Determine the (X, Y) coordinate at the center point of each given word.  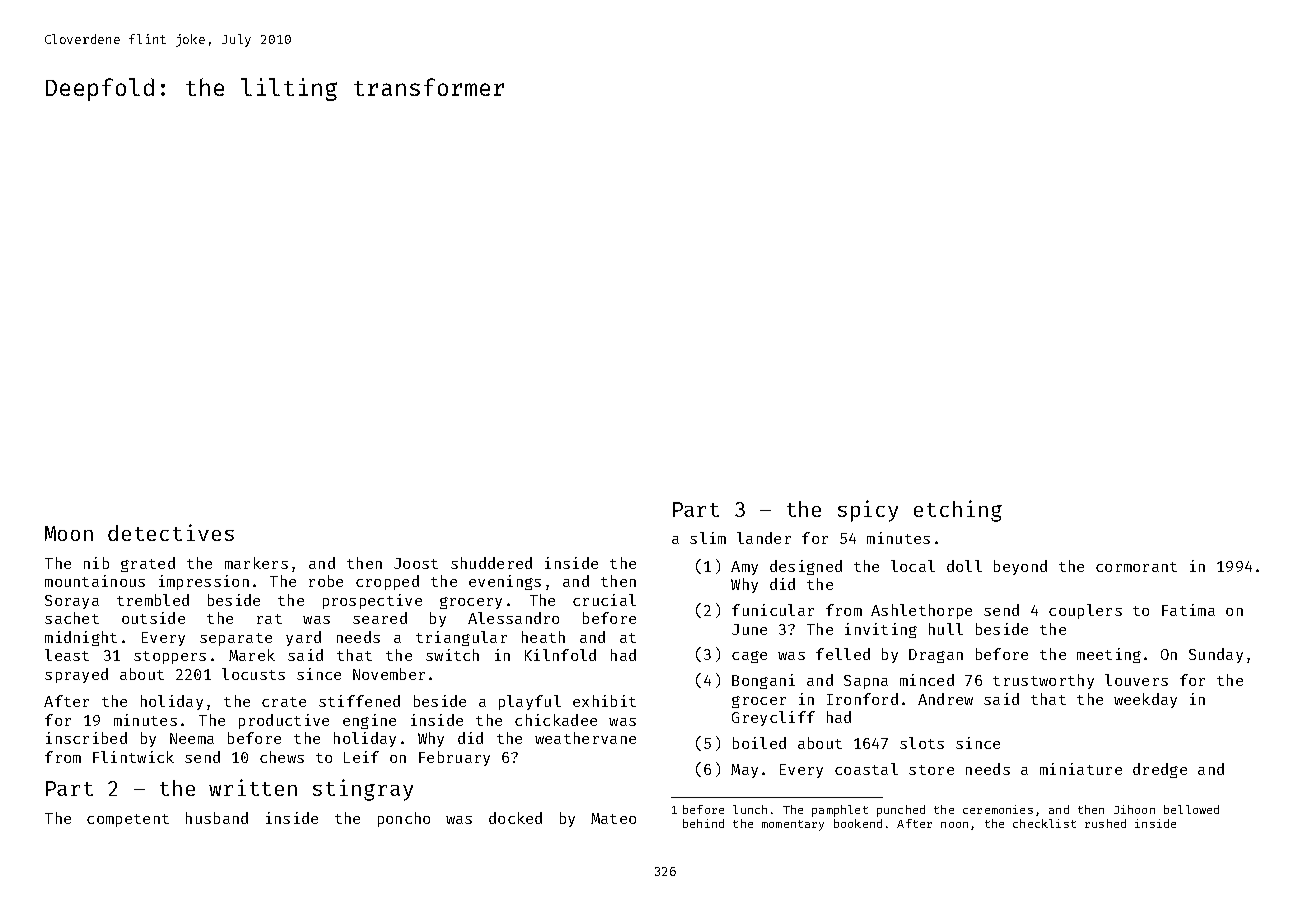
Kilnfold (560, 655)
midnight (81, 638)
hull (946, 629)
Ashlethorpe (921, 611)
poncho (404, 819)
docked (515, 818)
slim (708, 538)
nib (96, 563)
